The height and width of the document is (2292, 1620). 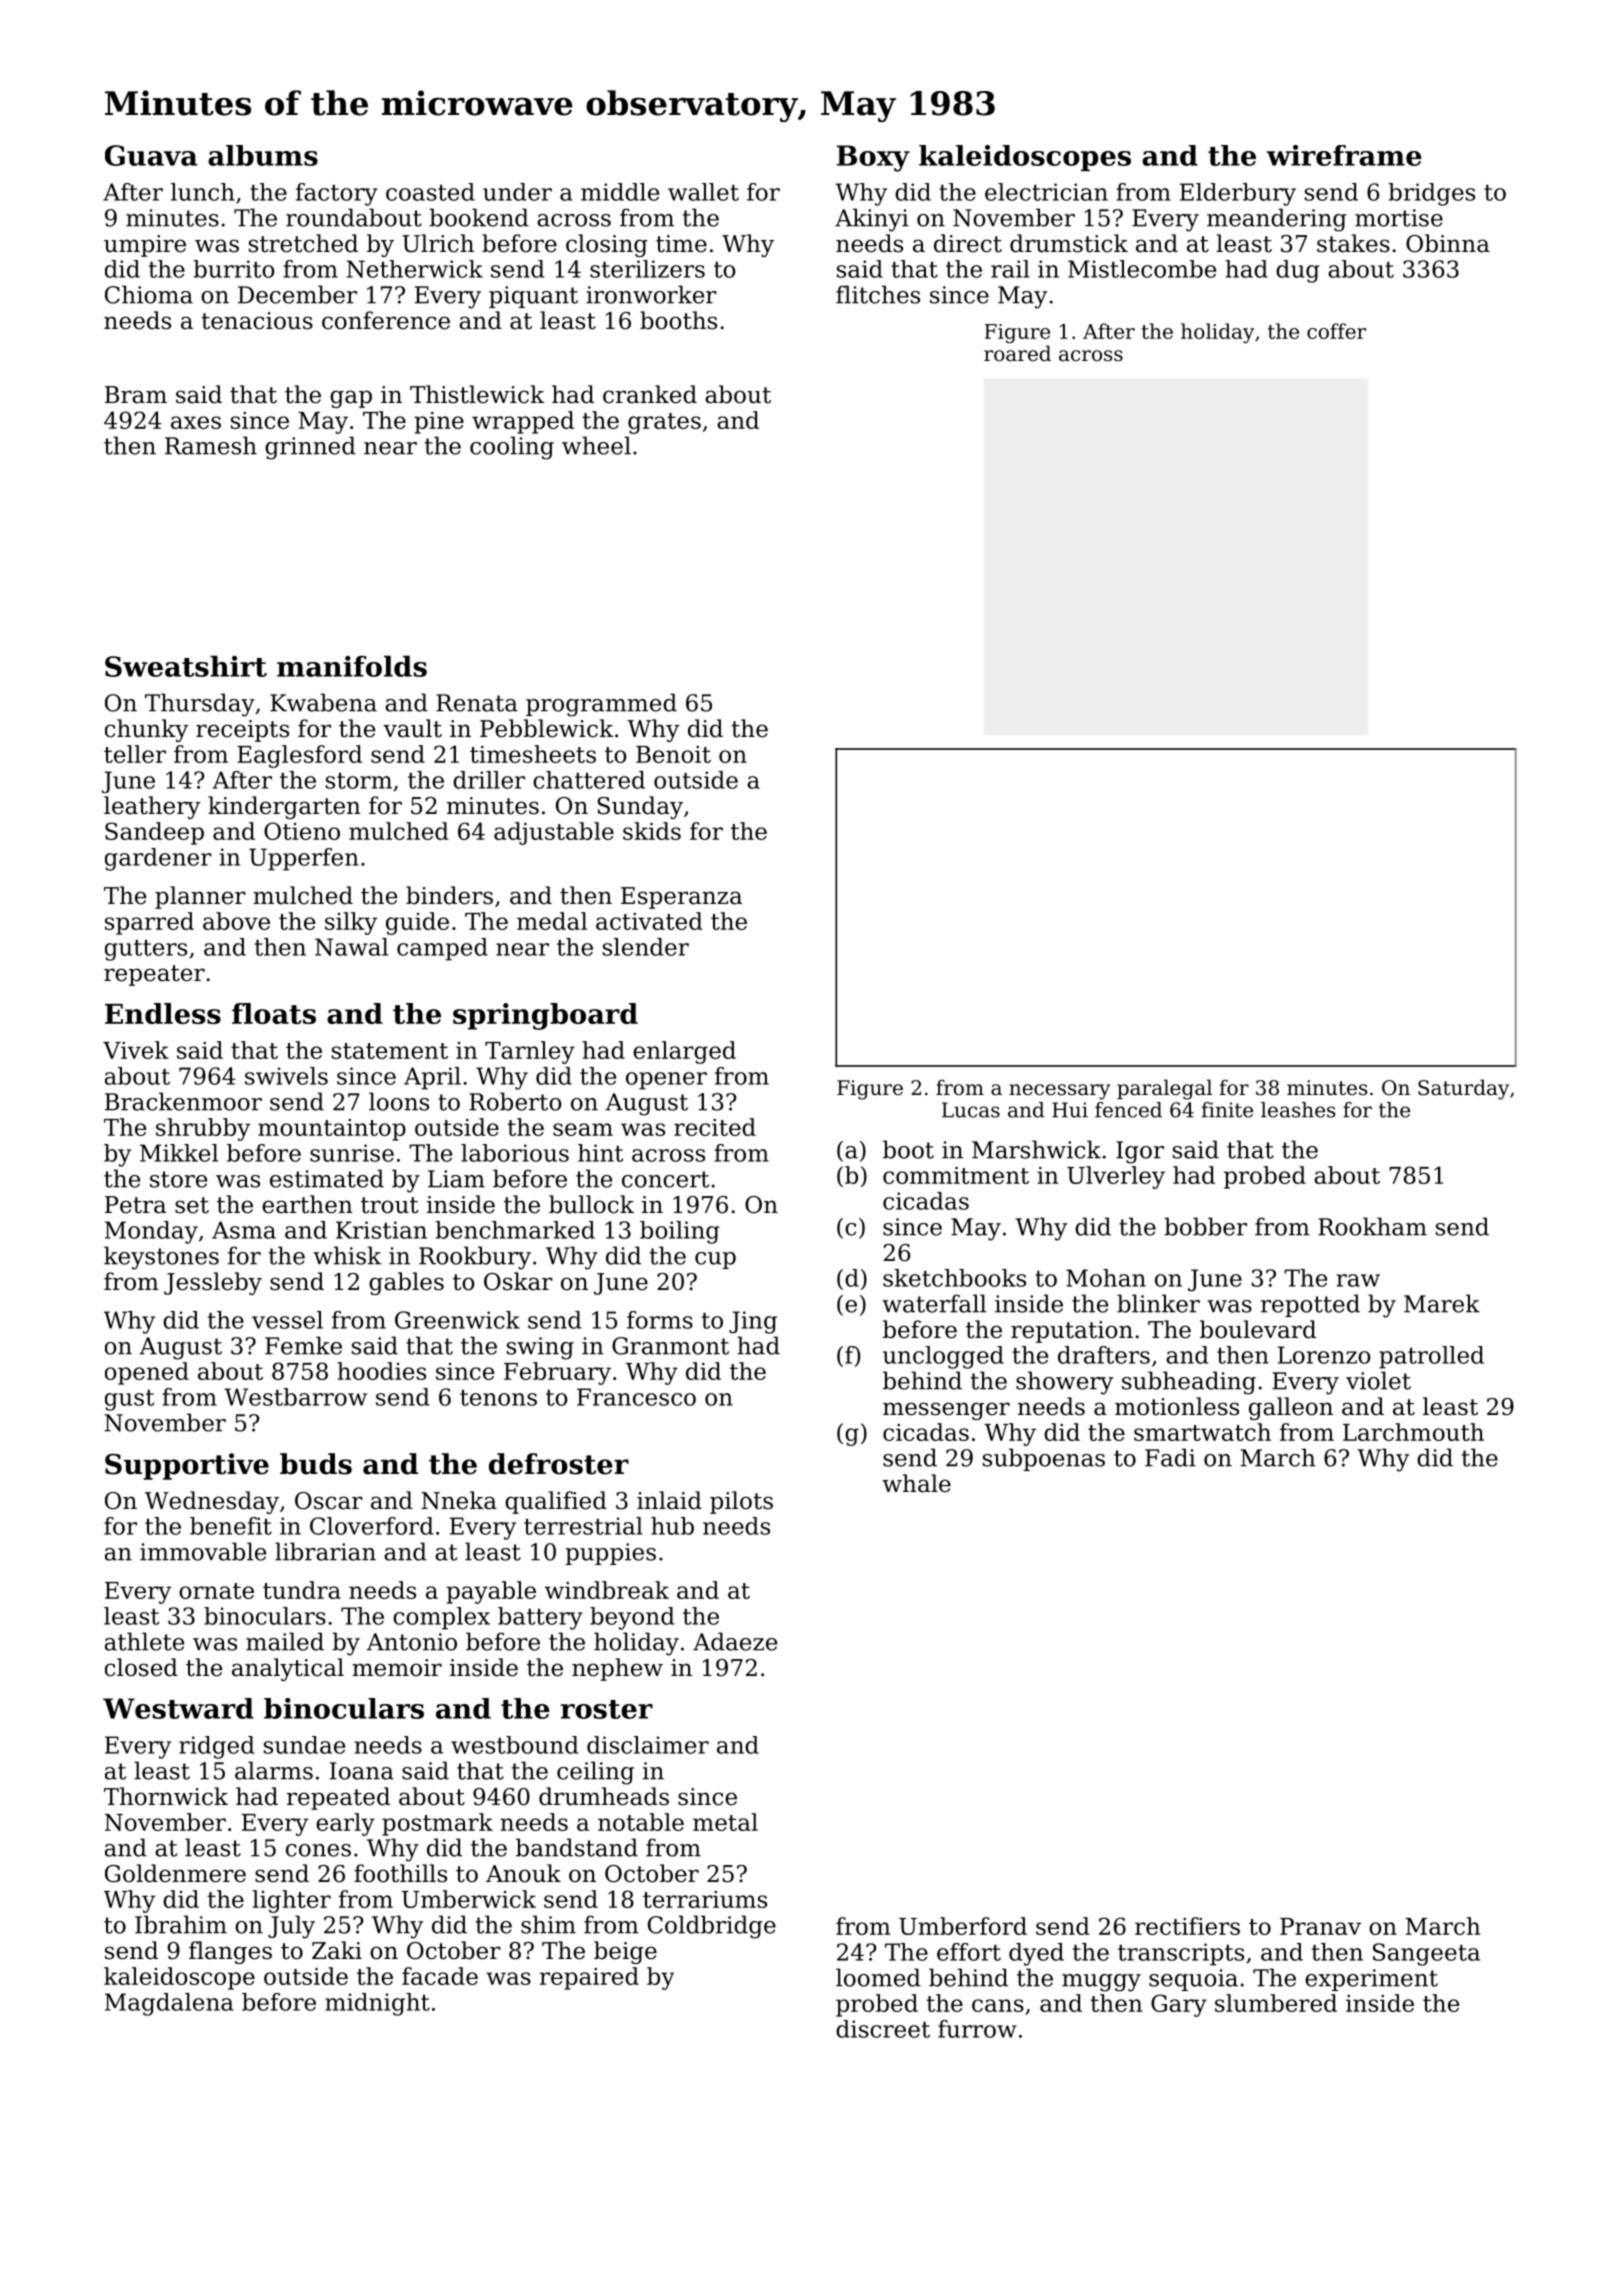 What do you see at coordinates (1238, 194) in the document?
I see `Elderbury` at bounding box center [1238, 194].
